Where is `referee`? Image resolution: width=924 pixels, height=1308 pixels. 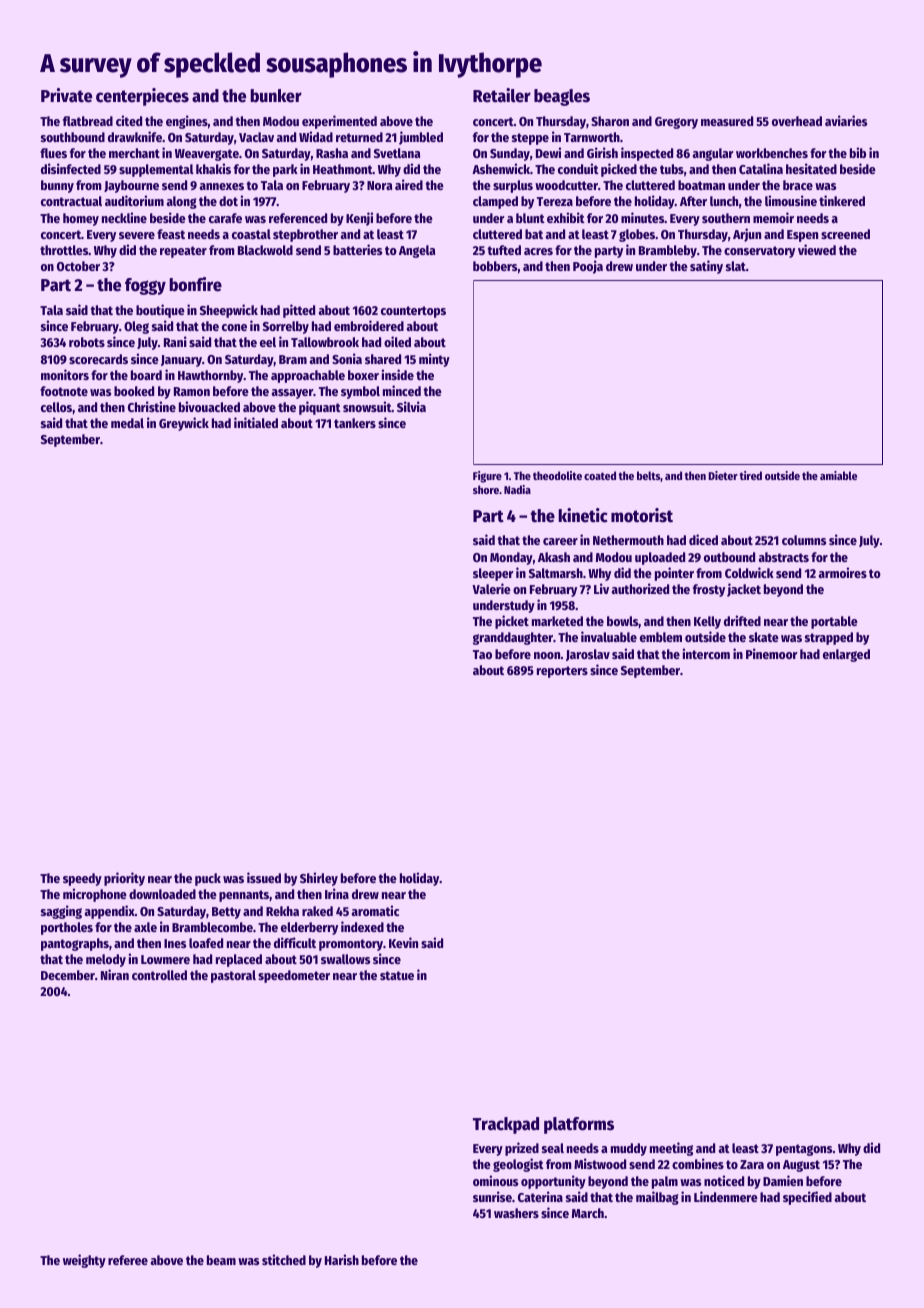
referee is located at coordinates (128, 1260).
